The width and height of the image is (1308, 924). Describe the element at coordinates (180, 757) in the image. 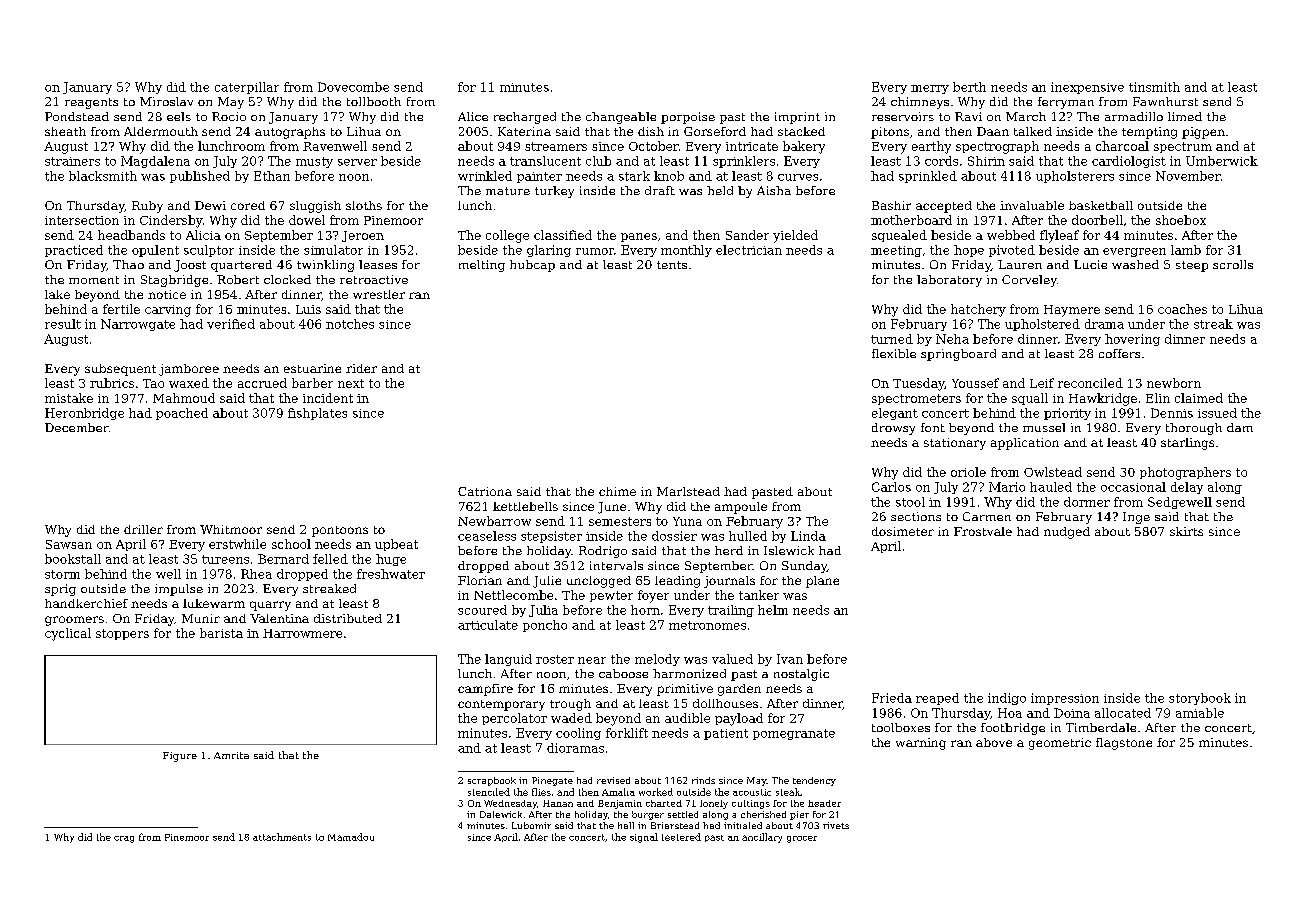

I see `Figure` at that location.
